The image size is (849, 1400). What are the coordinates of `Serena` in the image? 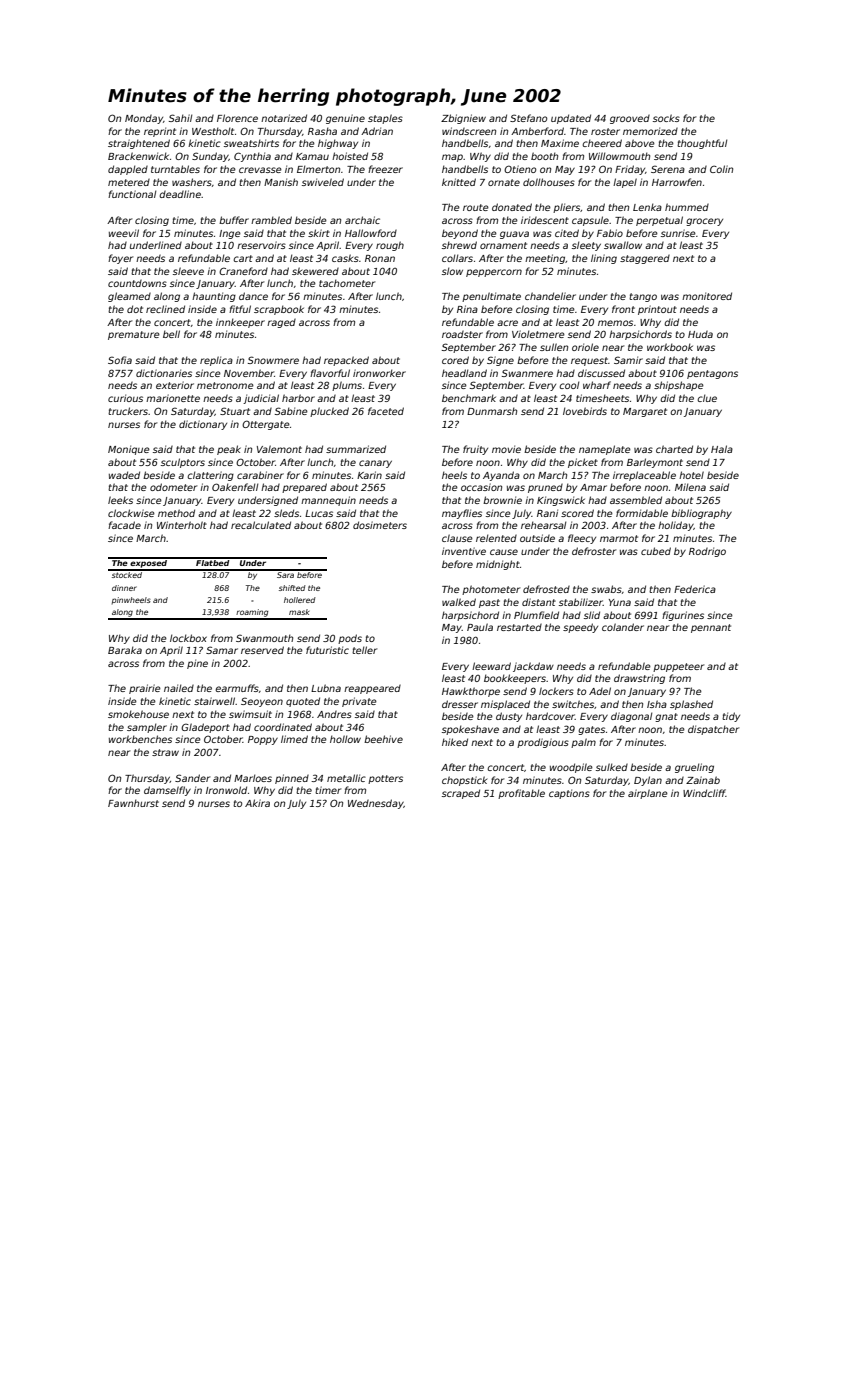 It's located at (668, 169).
